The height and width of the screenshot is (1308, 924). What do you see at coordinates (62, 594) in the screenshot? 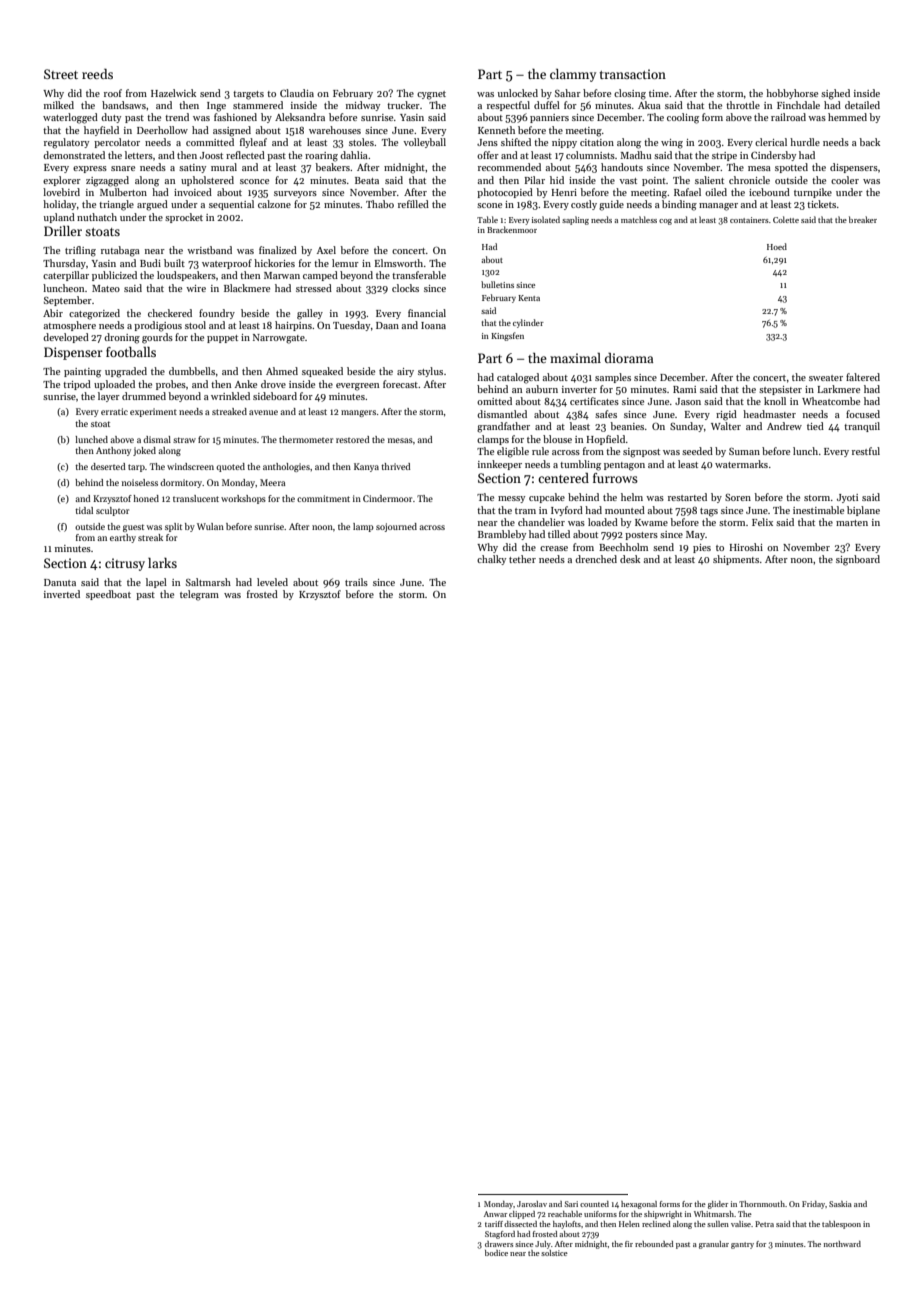
I see `inverted` at bounding box center [62, 594].
